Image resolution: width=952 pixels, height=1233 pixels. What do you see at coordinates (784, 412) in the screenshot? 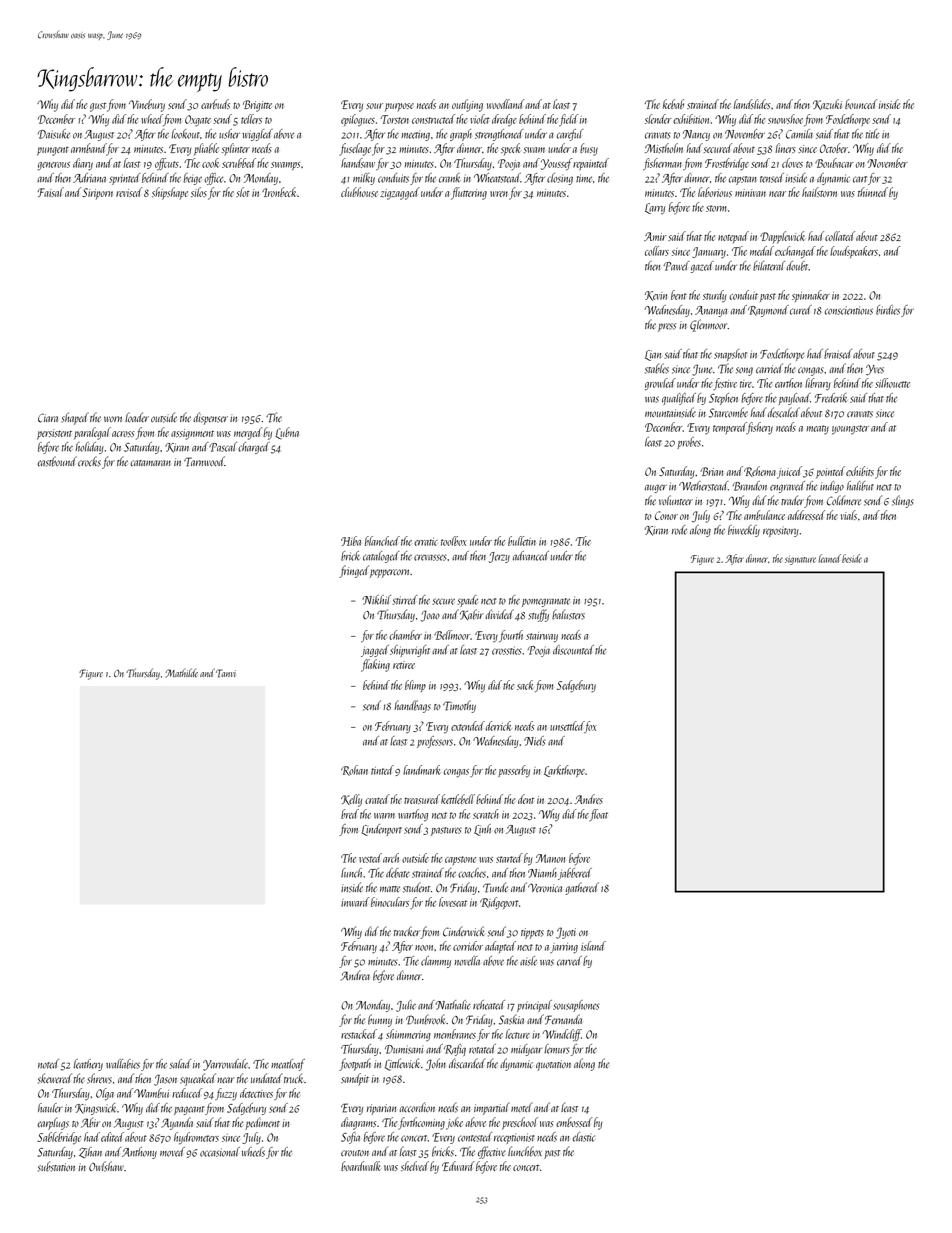
I see `descaled` at bounding box center [784, 412].
